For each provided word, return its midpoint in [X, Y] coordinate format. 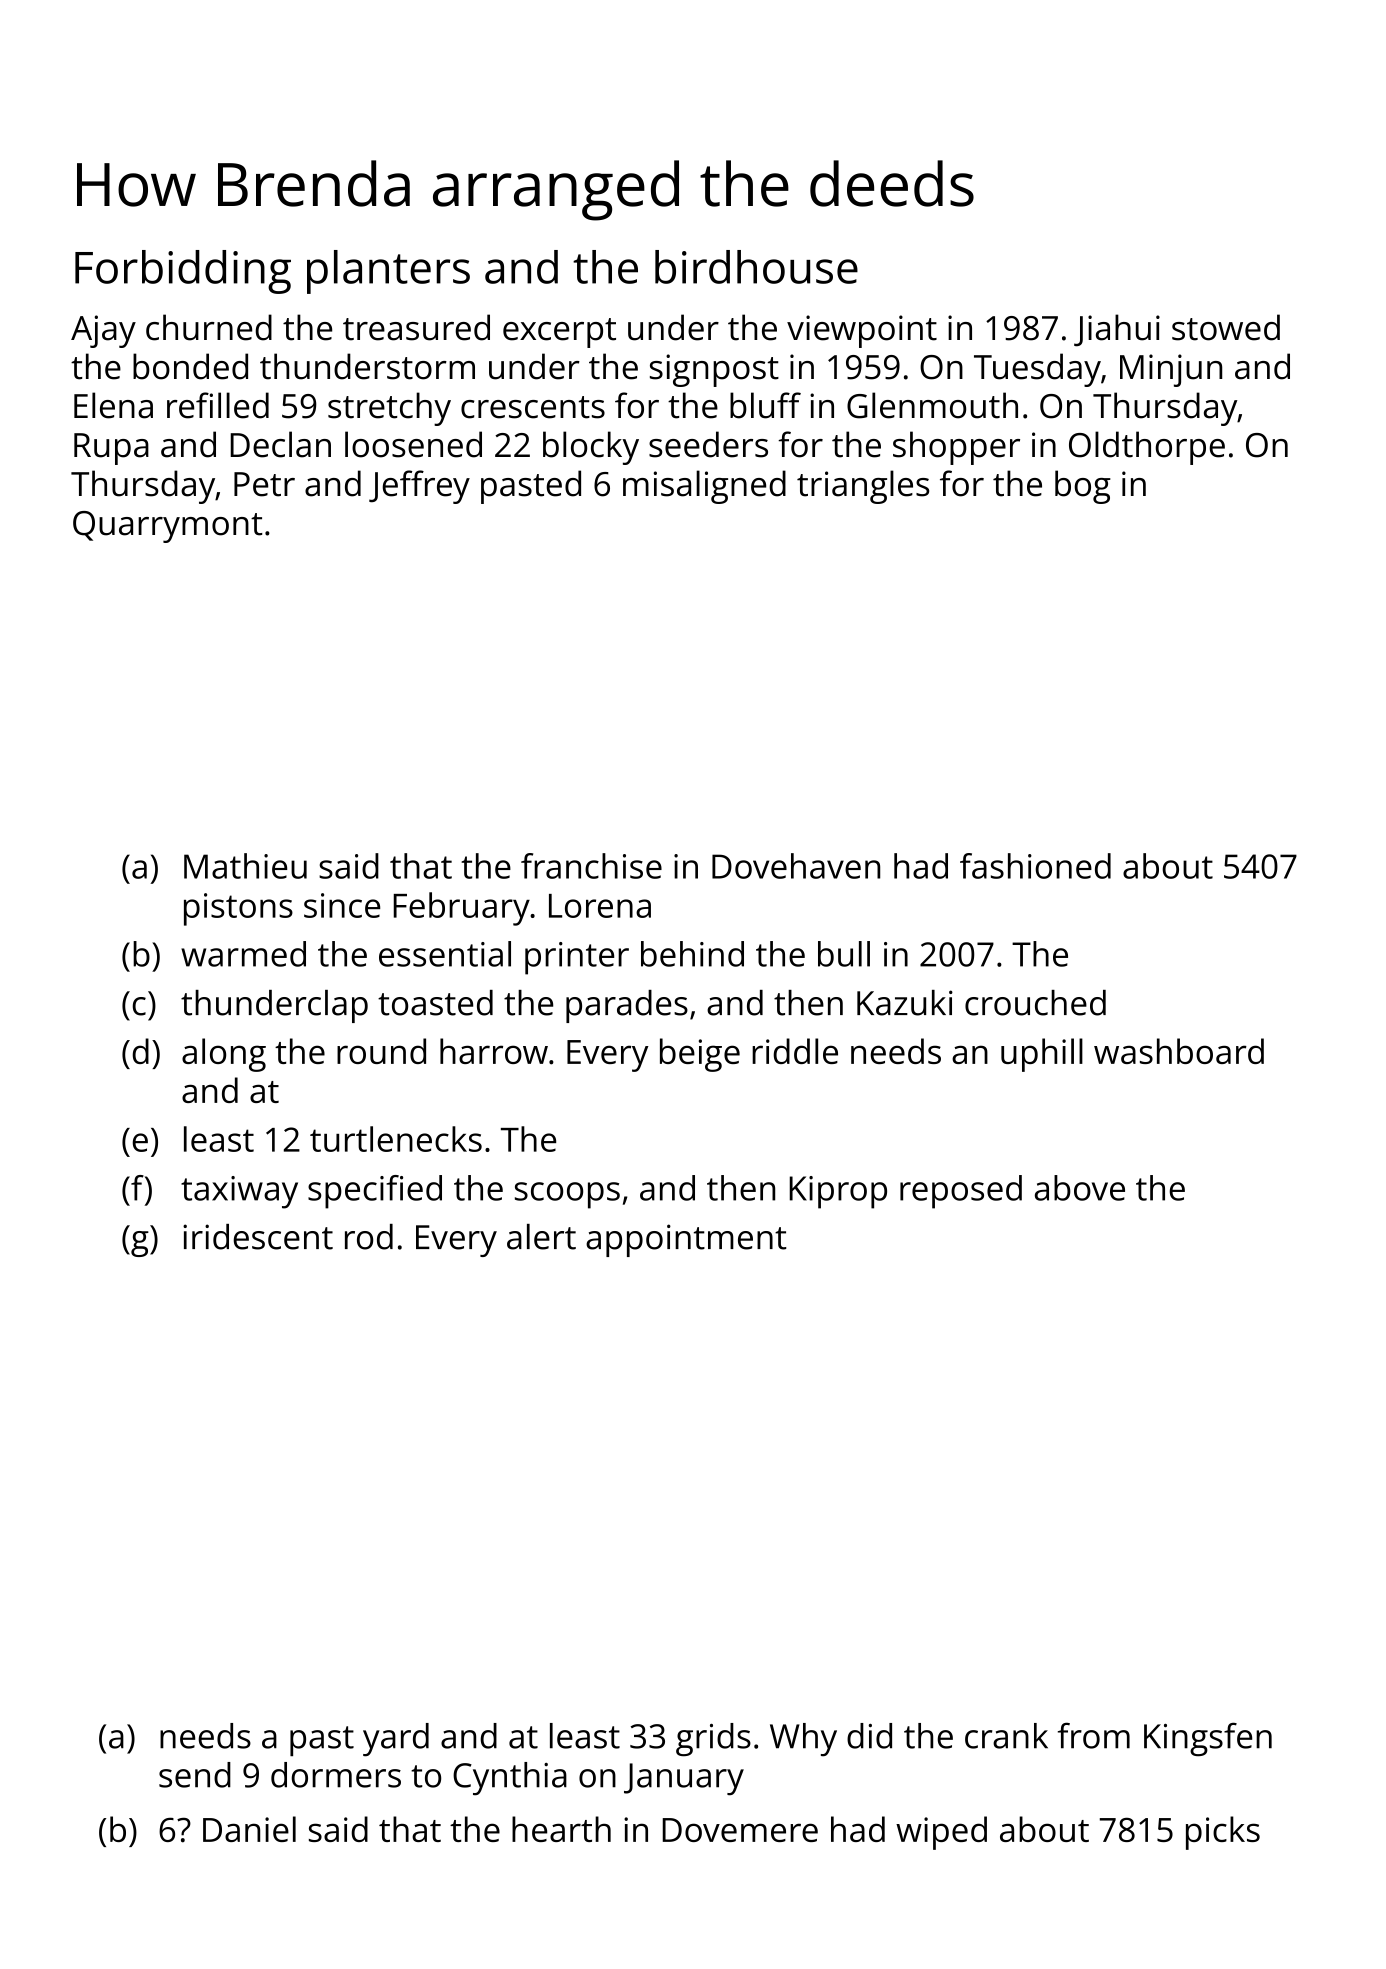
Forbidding [183, 272]
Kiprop [838, 1192]
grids [713, 1740]
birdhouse [756, 267]
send [195, 1775]
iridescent [258, 1237]
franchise [591, 866]
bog [1083, 487]
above [1080, 1188]
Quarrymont [167, 527]
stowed [1226, 327]
